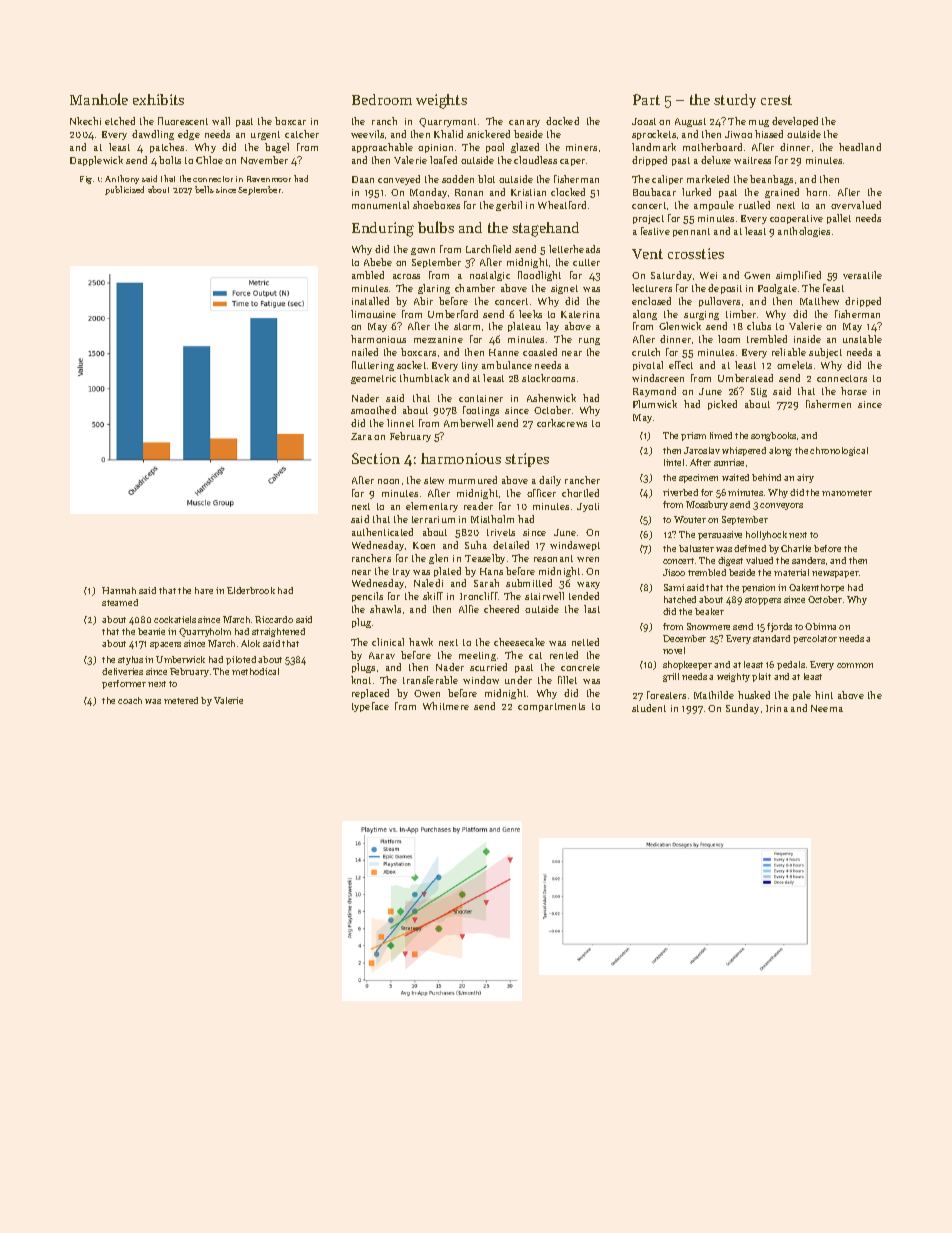 This screenshot has width=952, height=1233. What do you see at coordinates (96, 161) in the screenshot?
I see `Dapplewick` at bounding box center [96, 161].
